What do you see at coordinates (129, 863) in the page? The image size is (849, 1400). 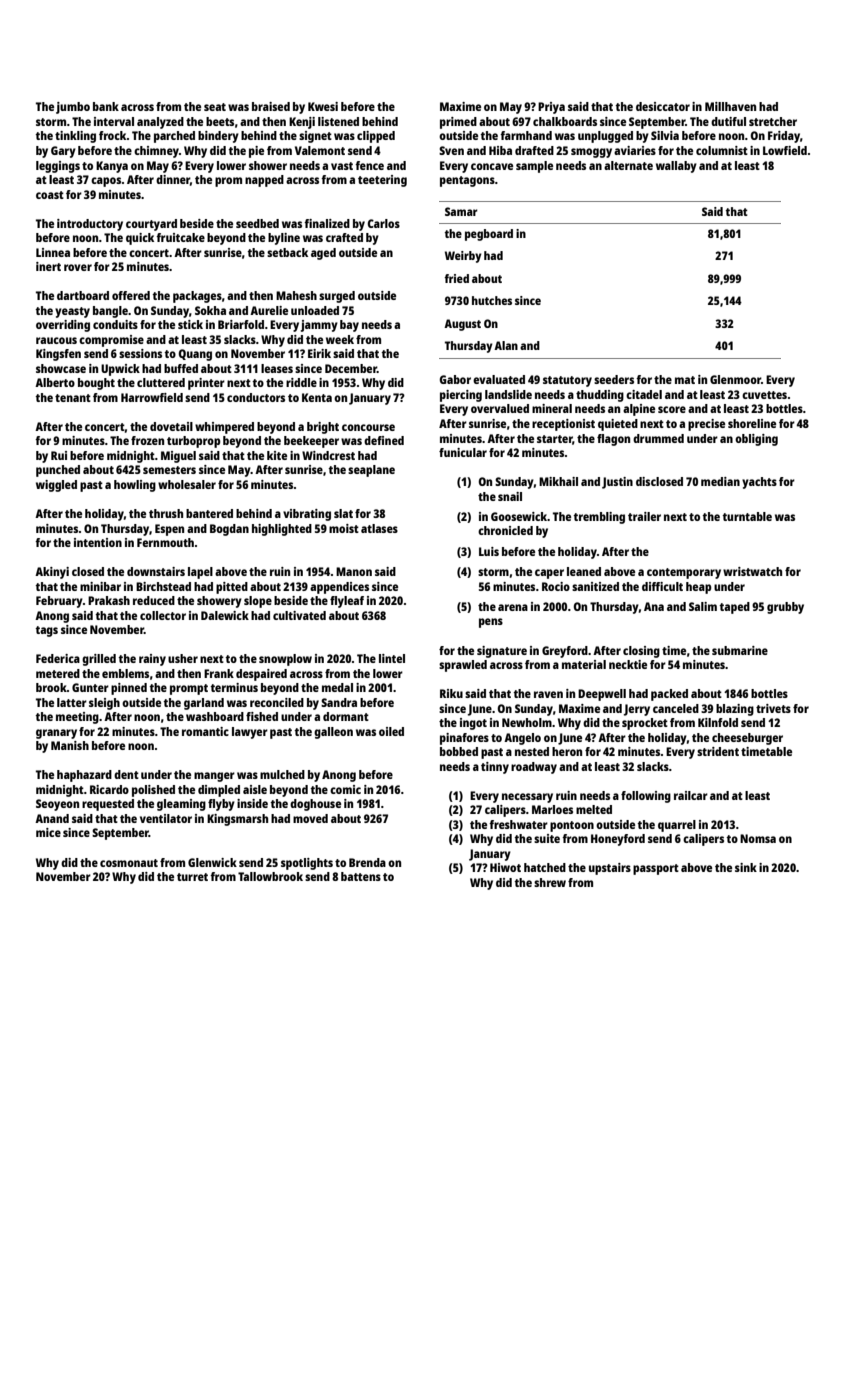 I see `cosmonaut` at bounding box center [129, 863].
